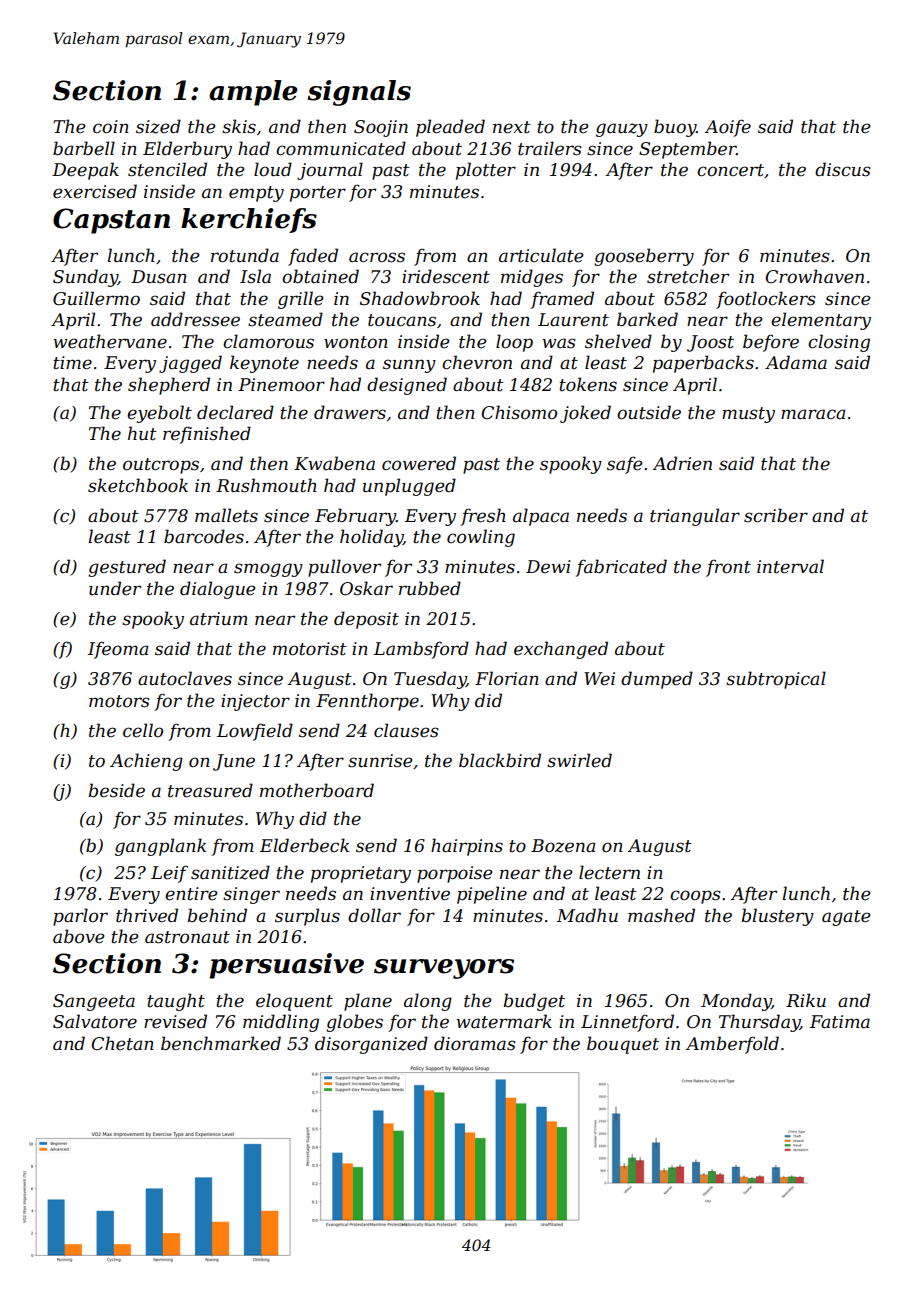 The width and height of the document is (924, 1308). What do you see at coordinates (512, 127) in the document?
I see `next` at bounding box center [512, 127].
